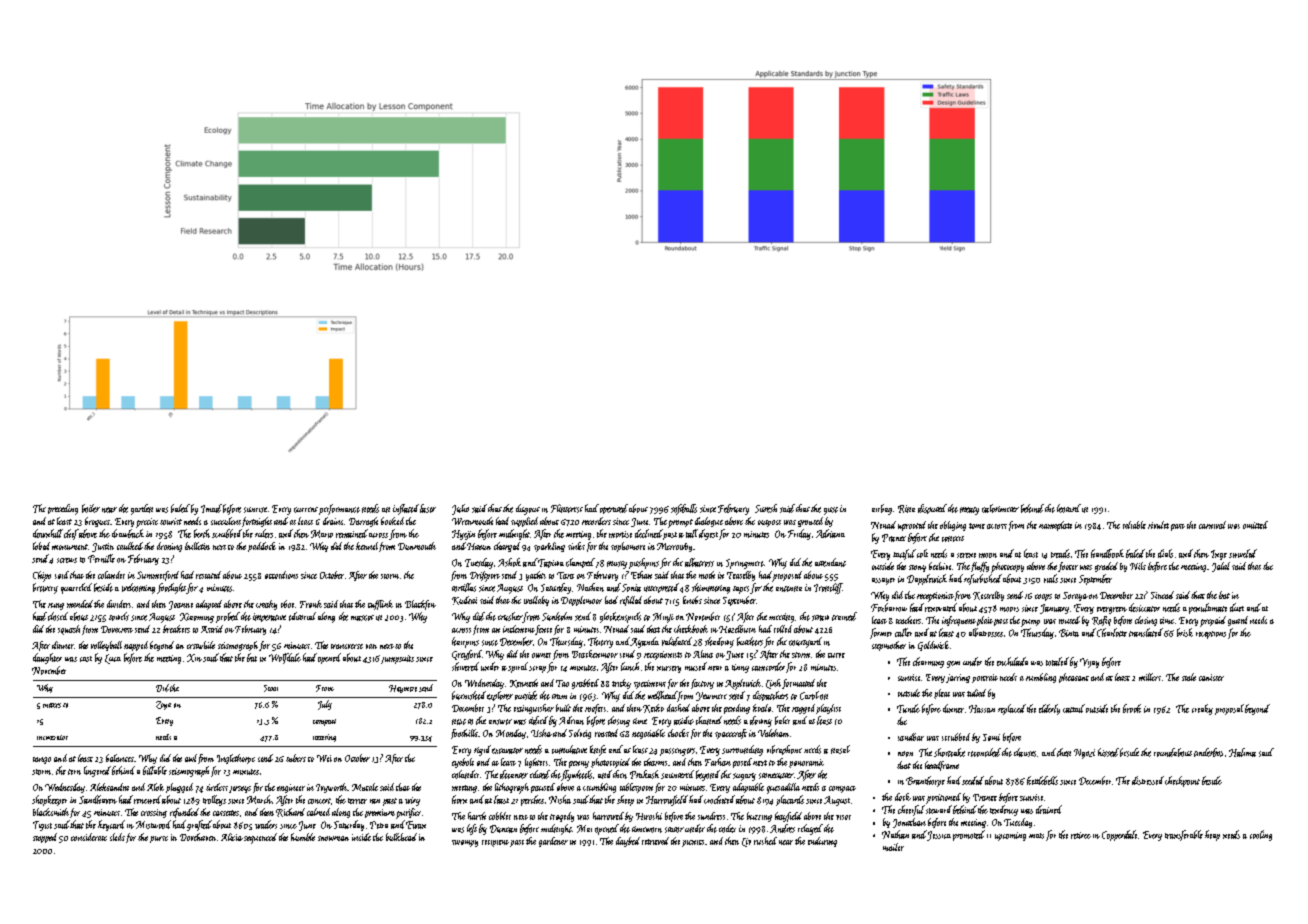 The image size is (1308, 924). I want to click on chocks, so click(678, 733).
